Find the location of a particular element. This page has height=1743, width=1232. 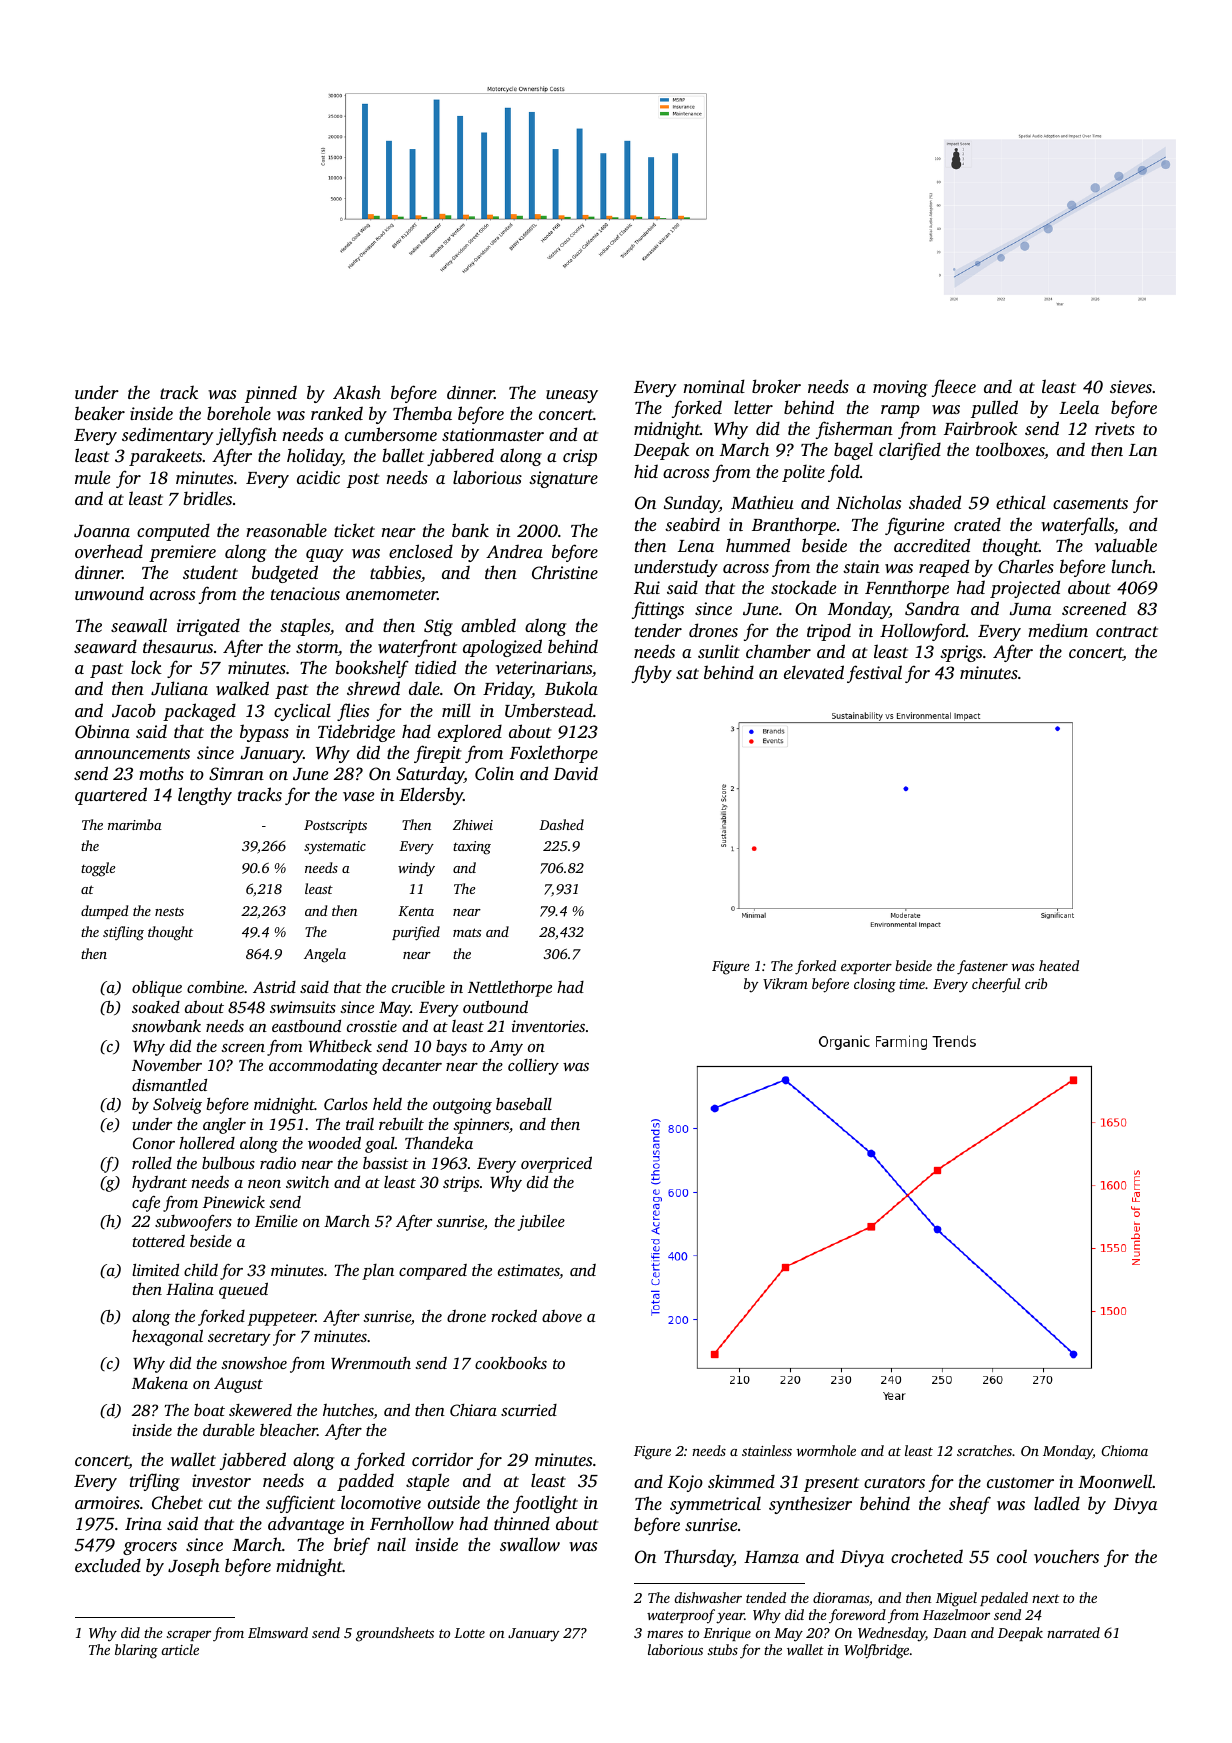

fastener is located at coordinates (982, 967).
